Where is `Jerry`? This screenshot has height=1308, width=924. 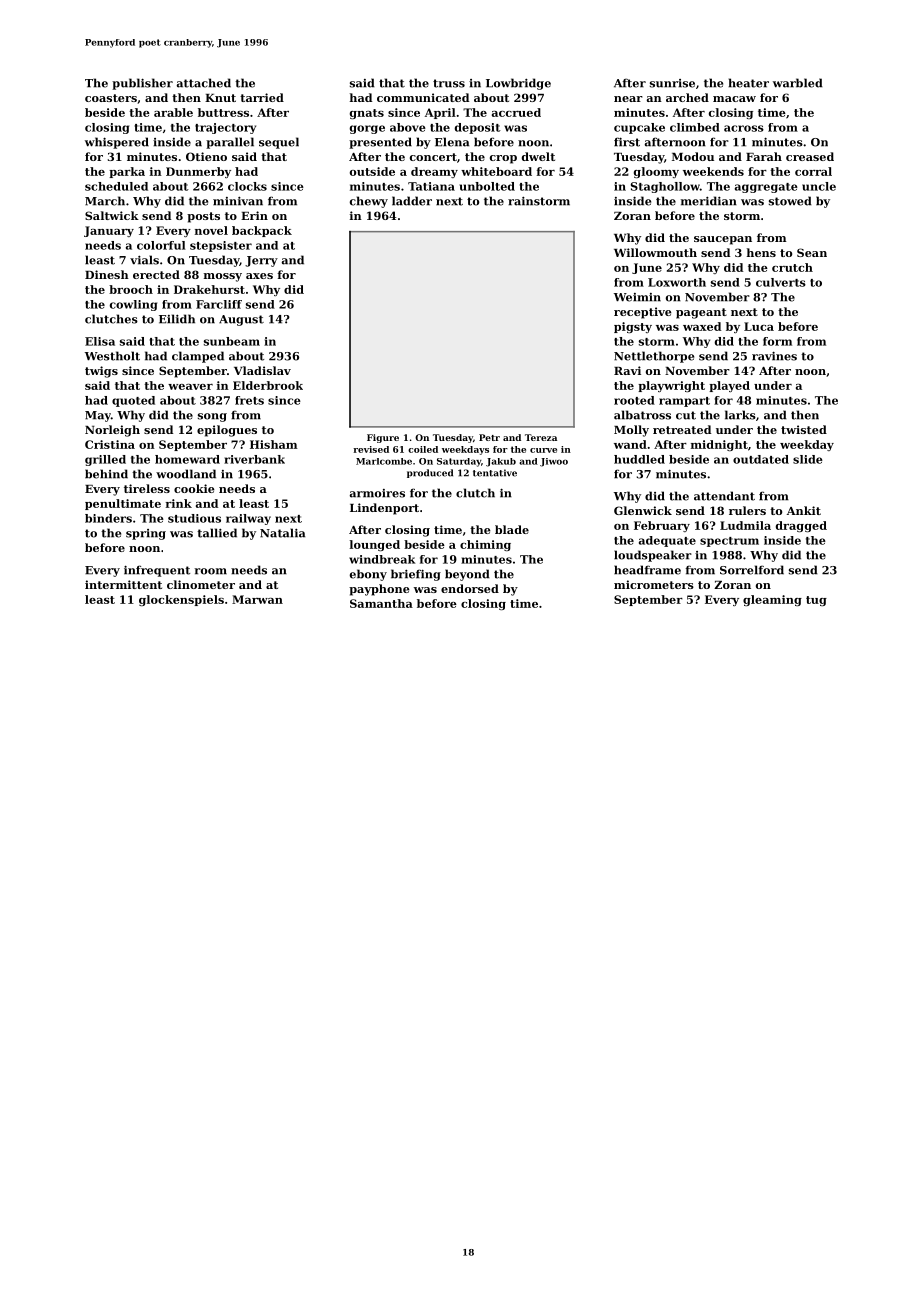 Jerry is located at coordinates (261, 261).
